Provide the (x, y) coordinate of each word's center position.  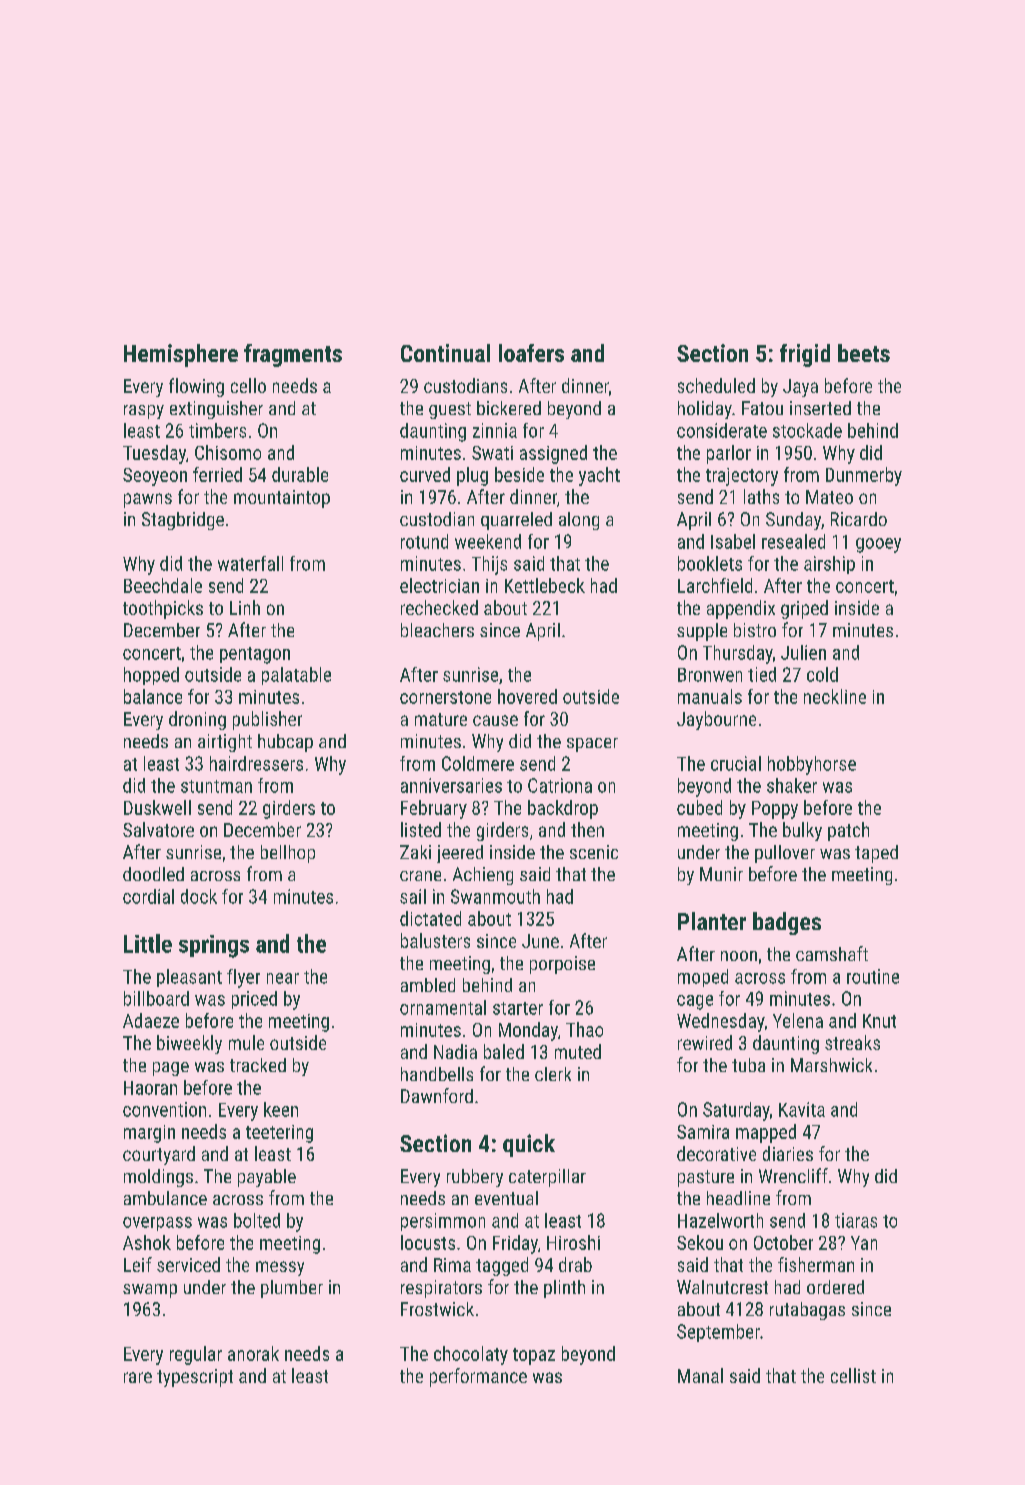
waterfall (250, 563)
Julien (803, 652)
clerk (553, 1074)
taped (876, 854)
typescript (195, 1378)
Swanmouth (495, 896)
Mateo (829, 497)
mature (441, 719)
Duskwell (157, 807)
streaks (852, 1042)
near (283, 978)
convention (164, 1109)
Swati (492, 453)
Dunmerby (864, 476)
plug (472, 476)
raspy (144, 412)
